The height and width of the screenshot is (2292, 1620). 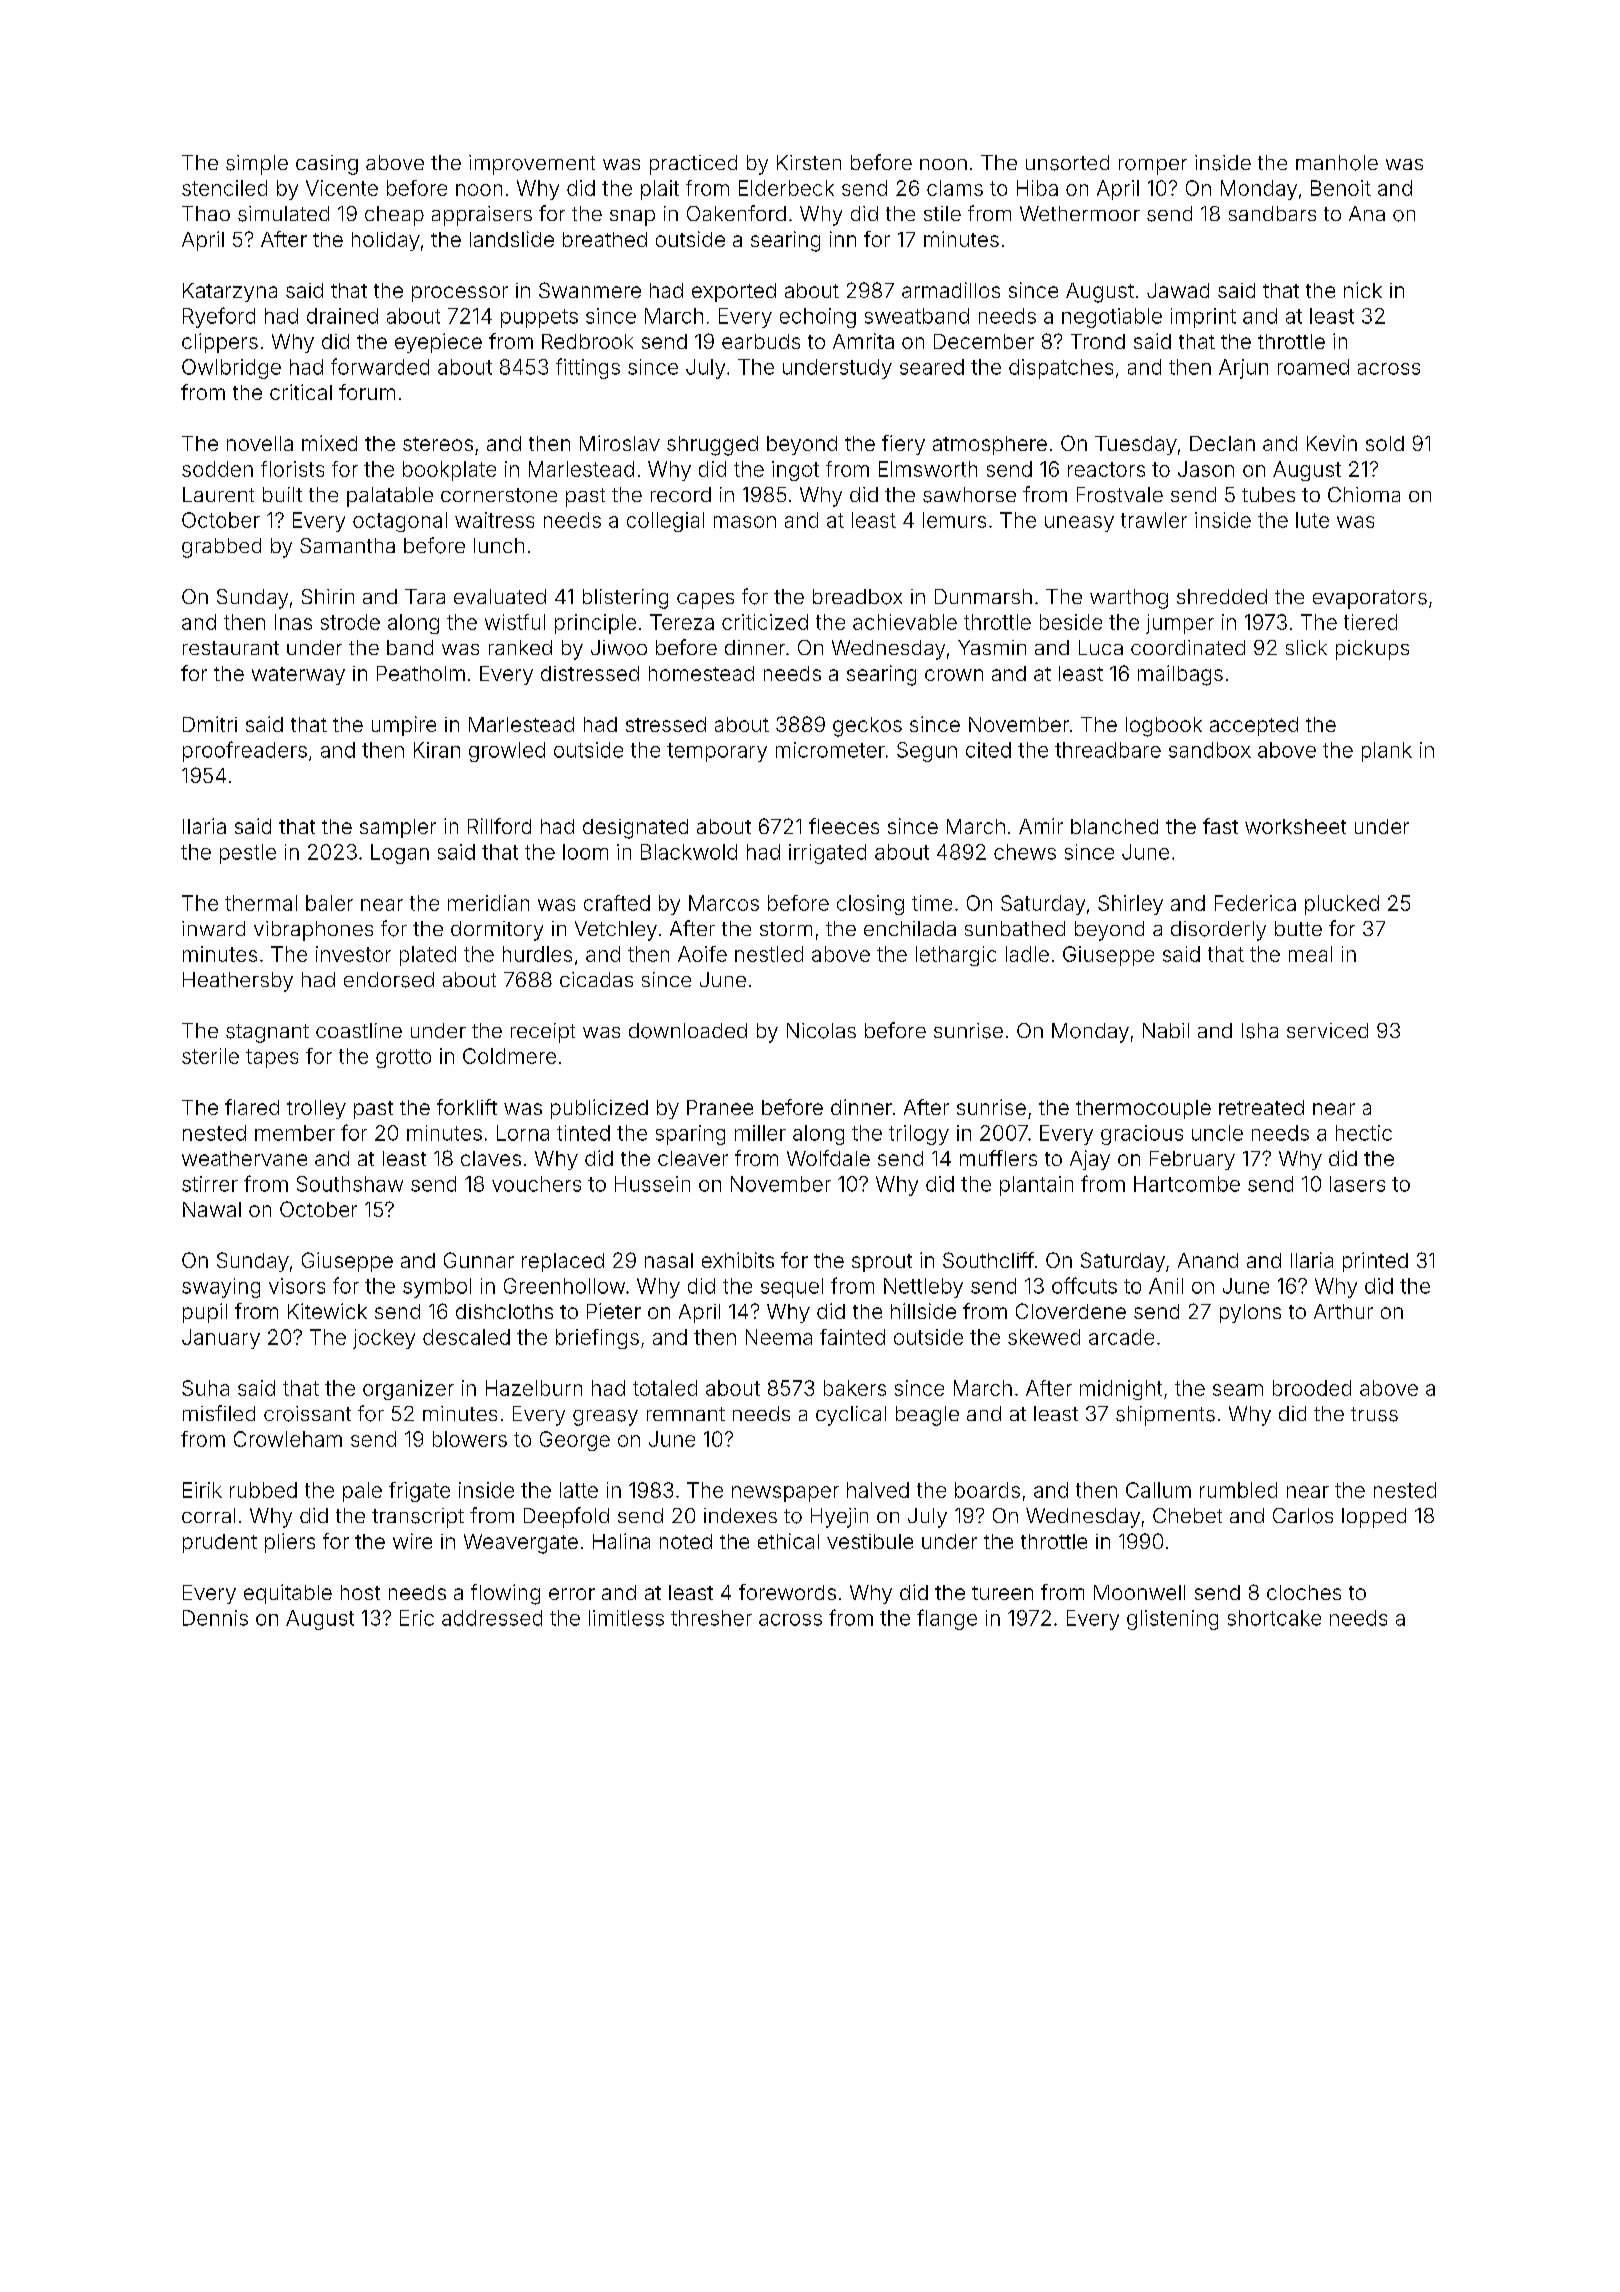 What do you see at coordinates (1342, 905) in the screenshot?
I see `plucked` at bounding box center [1342, 905].
